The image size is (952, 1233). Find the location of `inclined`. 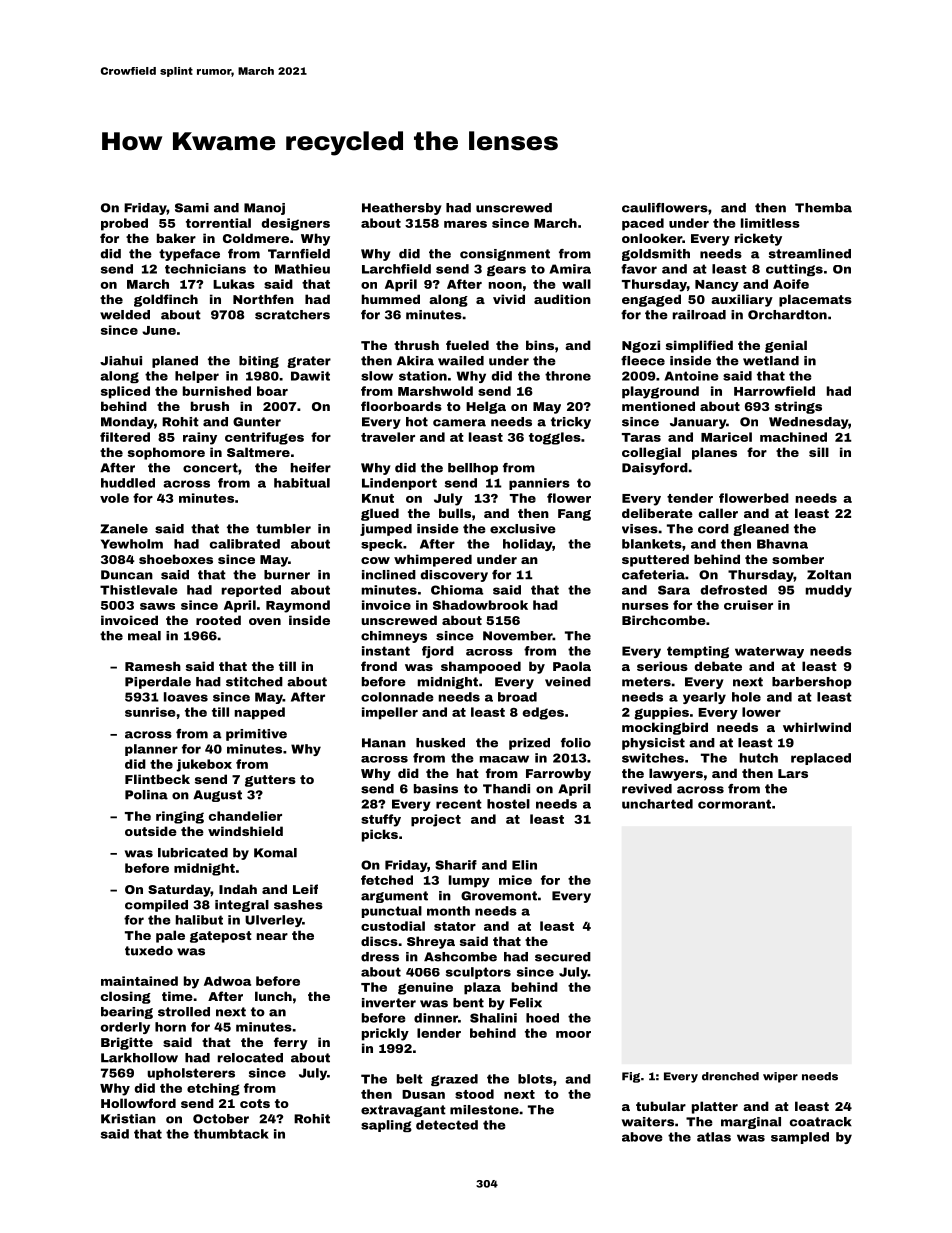

inclined is located at coordinates (389, 575).
